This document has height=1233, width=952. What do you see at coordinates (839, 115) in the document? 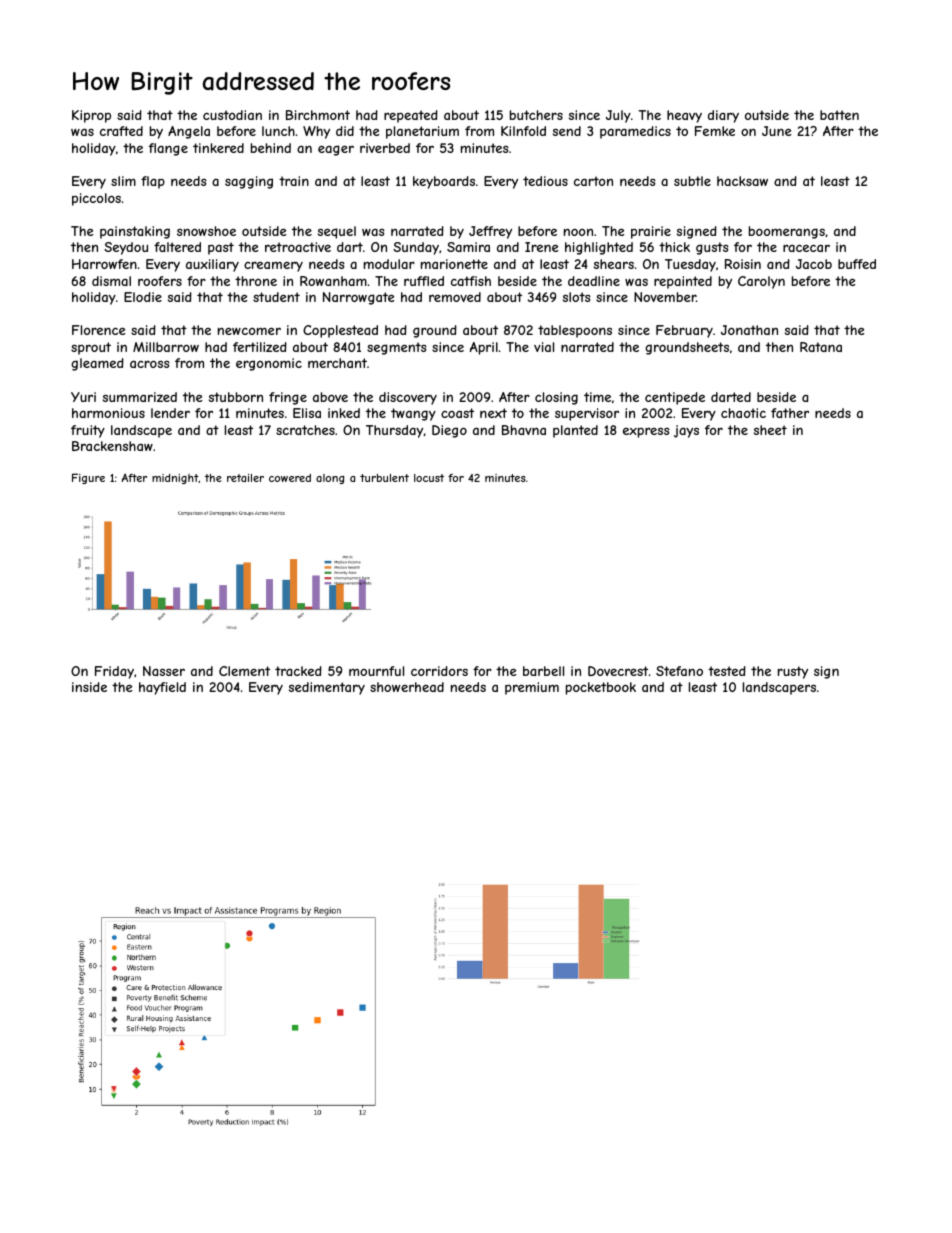
I see `batten` at bounding box center [839, 115].
